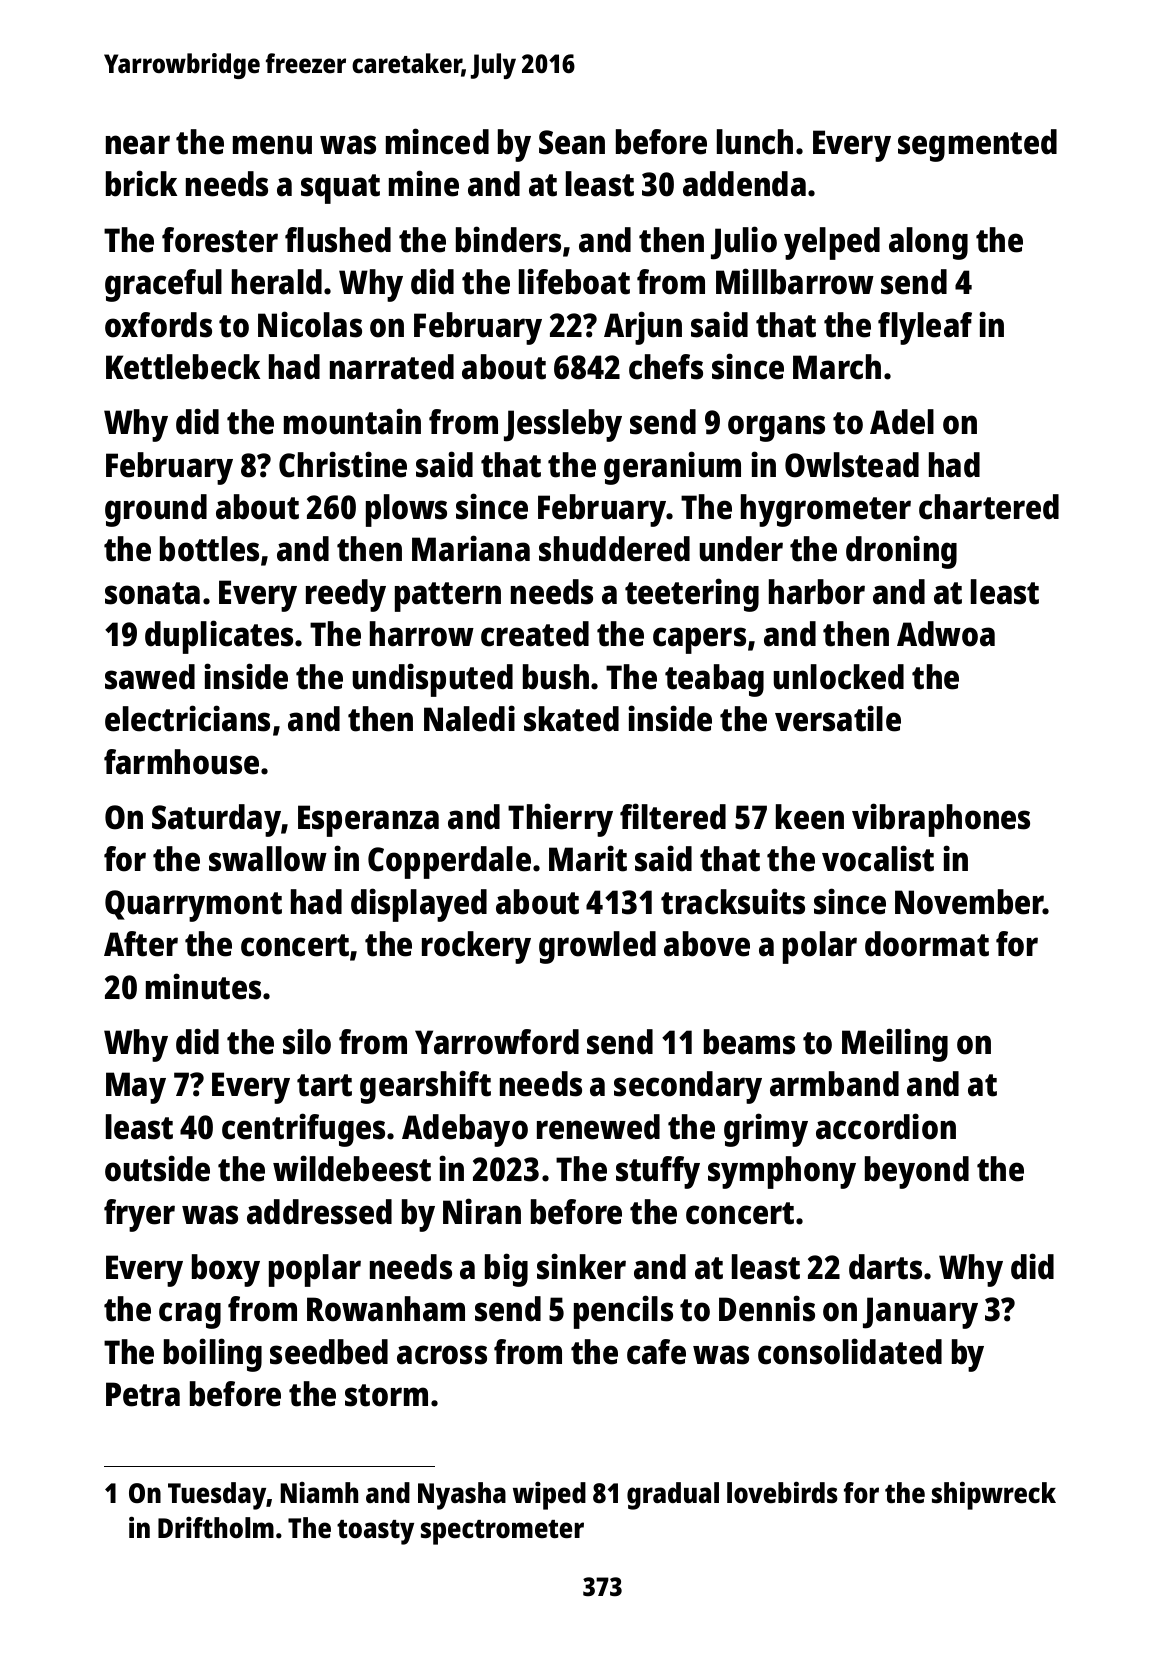  What do you see at coordinates (152, 593) in the screenshot?
I see `sonata` at bounding box center [152, 593].
